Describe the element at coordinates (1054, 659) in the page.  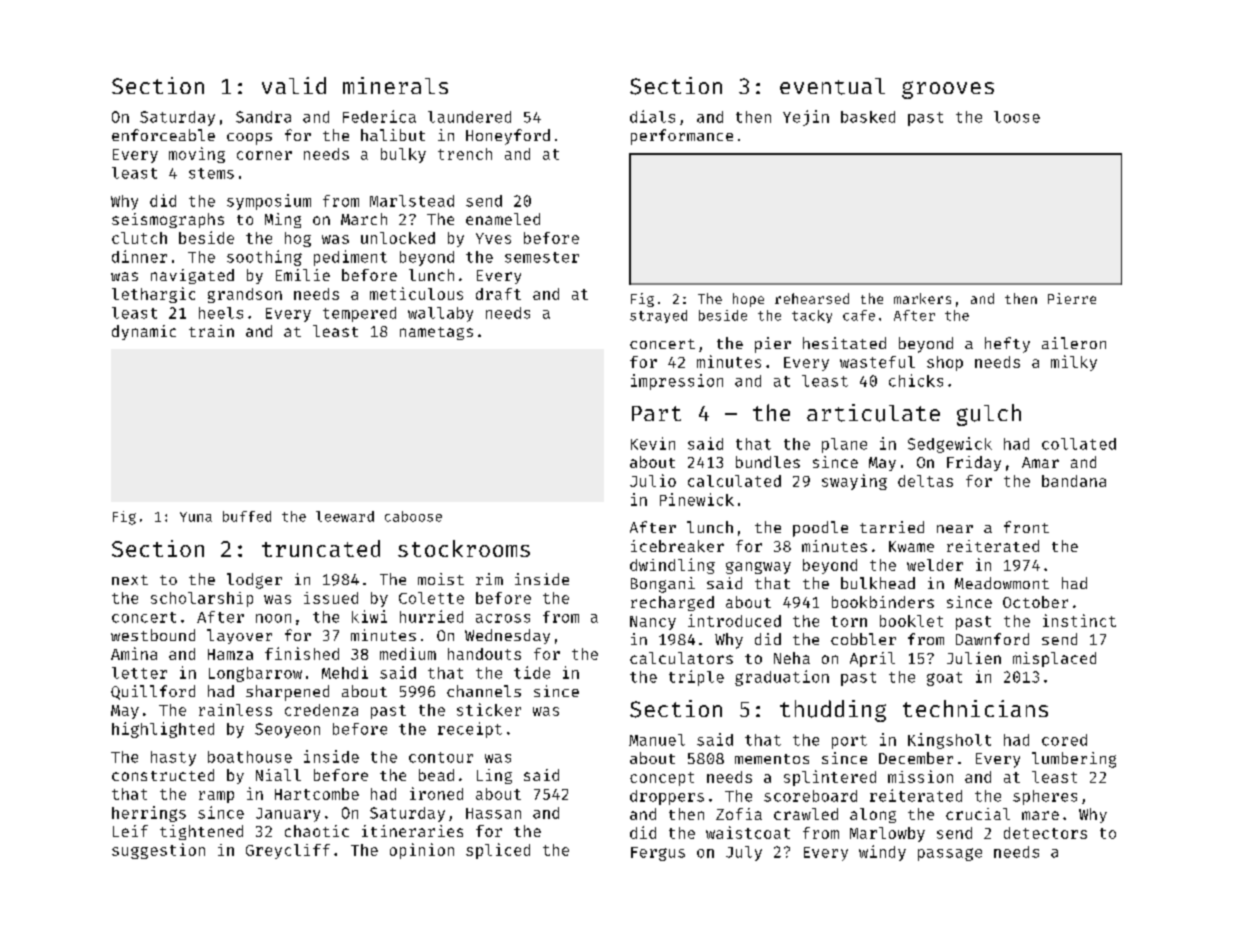
I see `misplaced` at that location.
